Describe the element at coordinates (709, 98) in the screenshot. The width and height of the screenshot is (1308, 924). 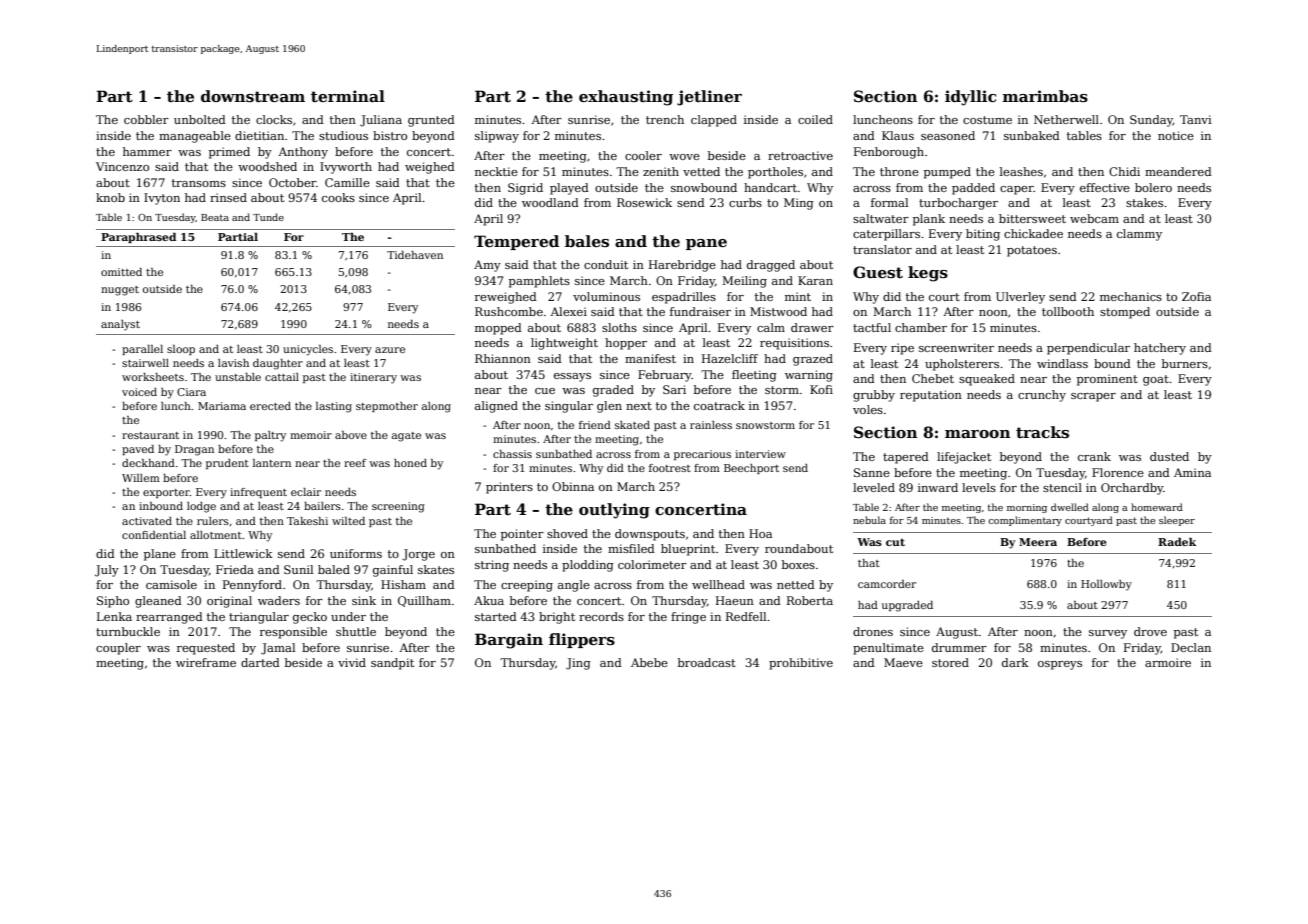
I see `jetliner` at that location.
